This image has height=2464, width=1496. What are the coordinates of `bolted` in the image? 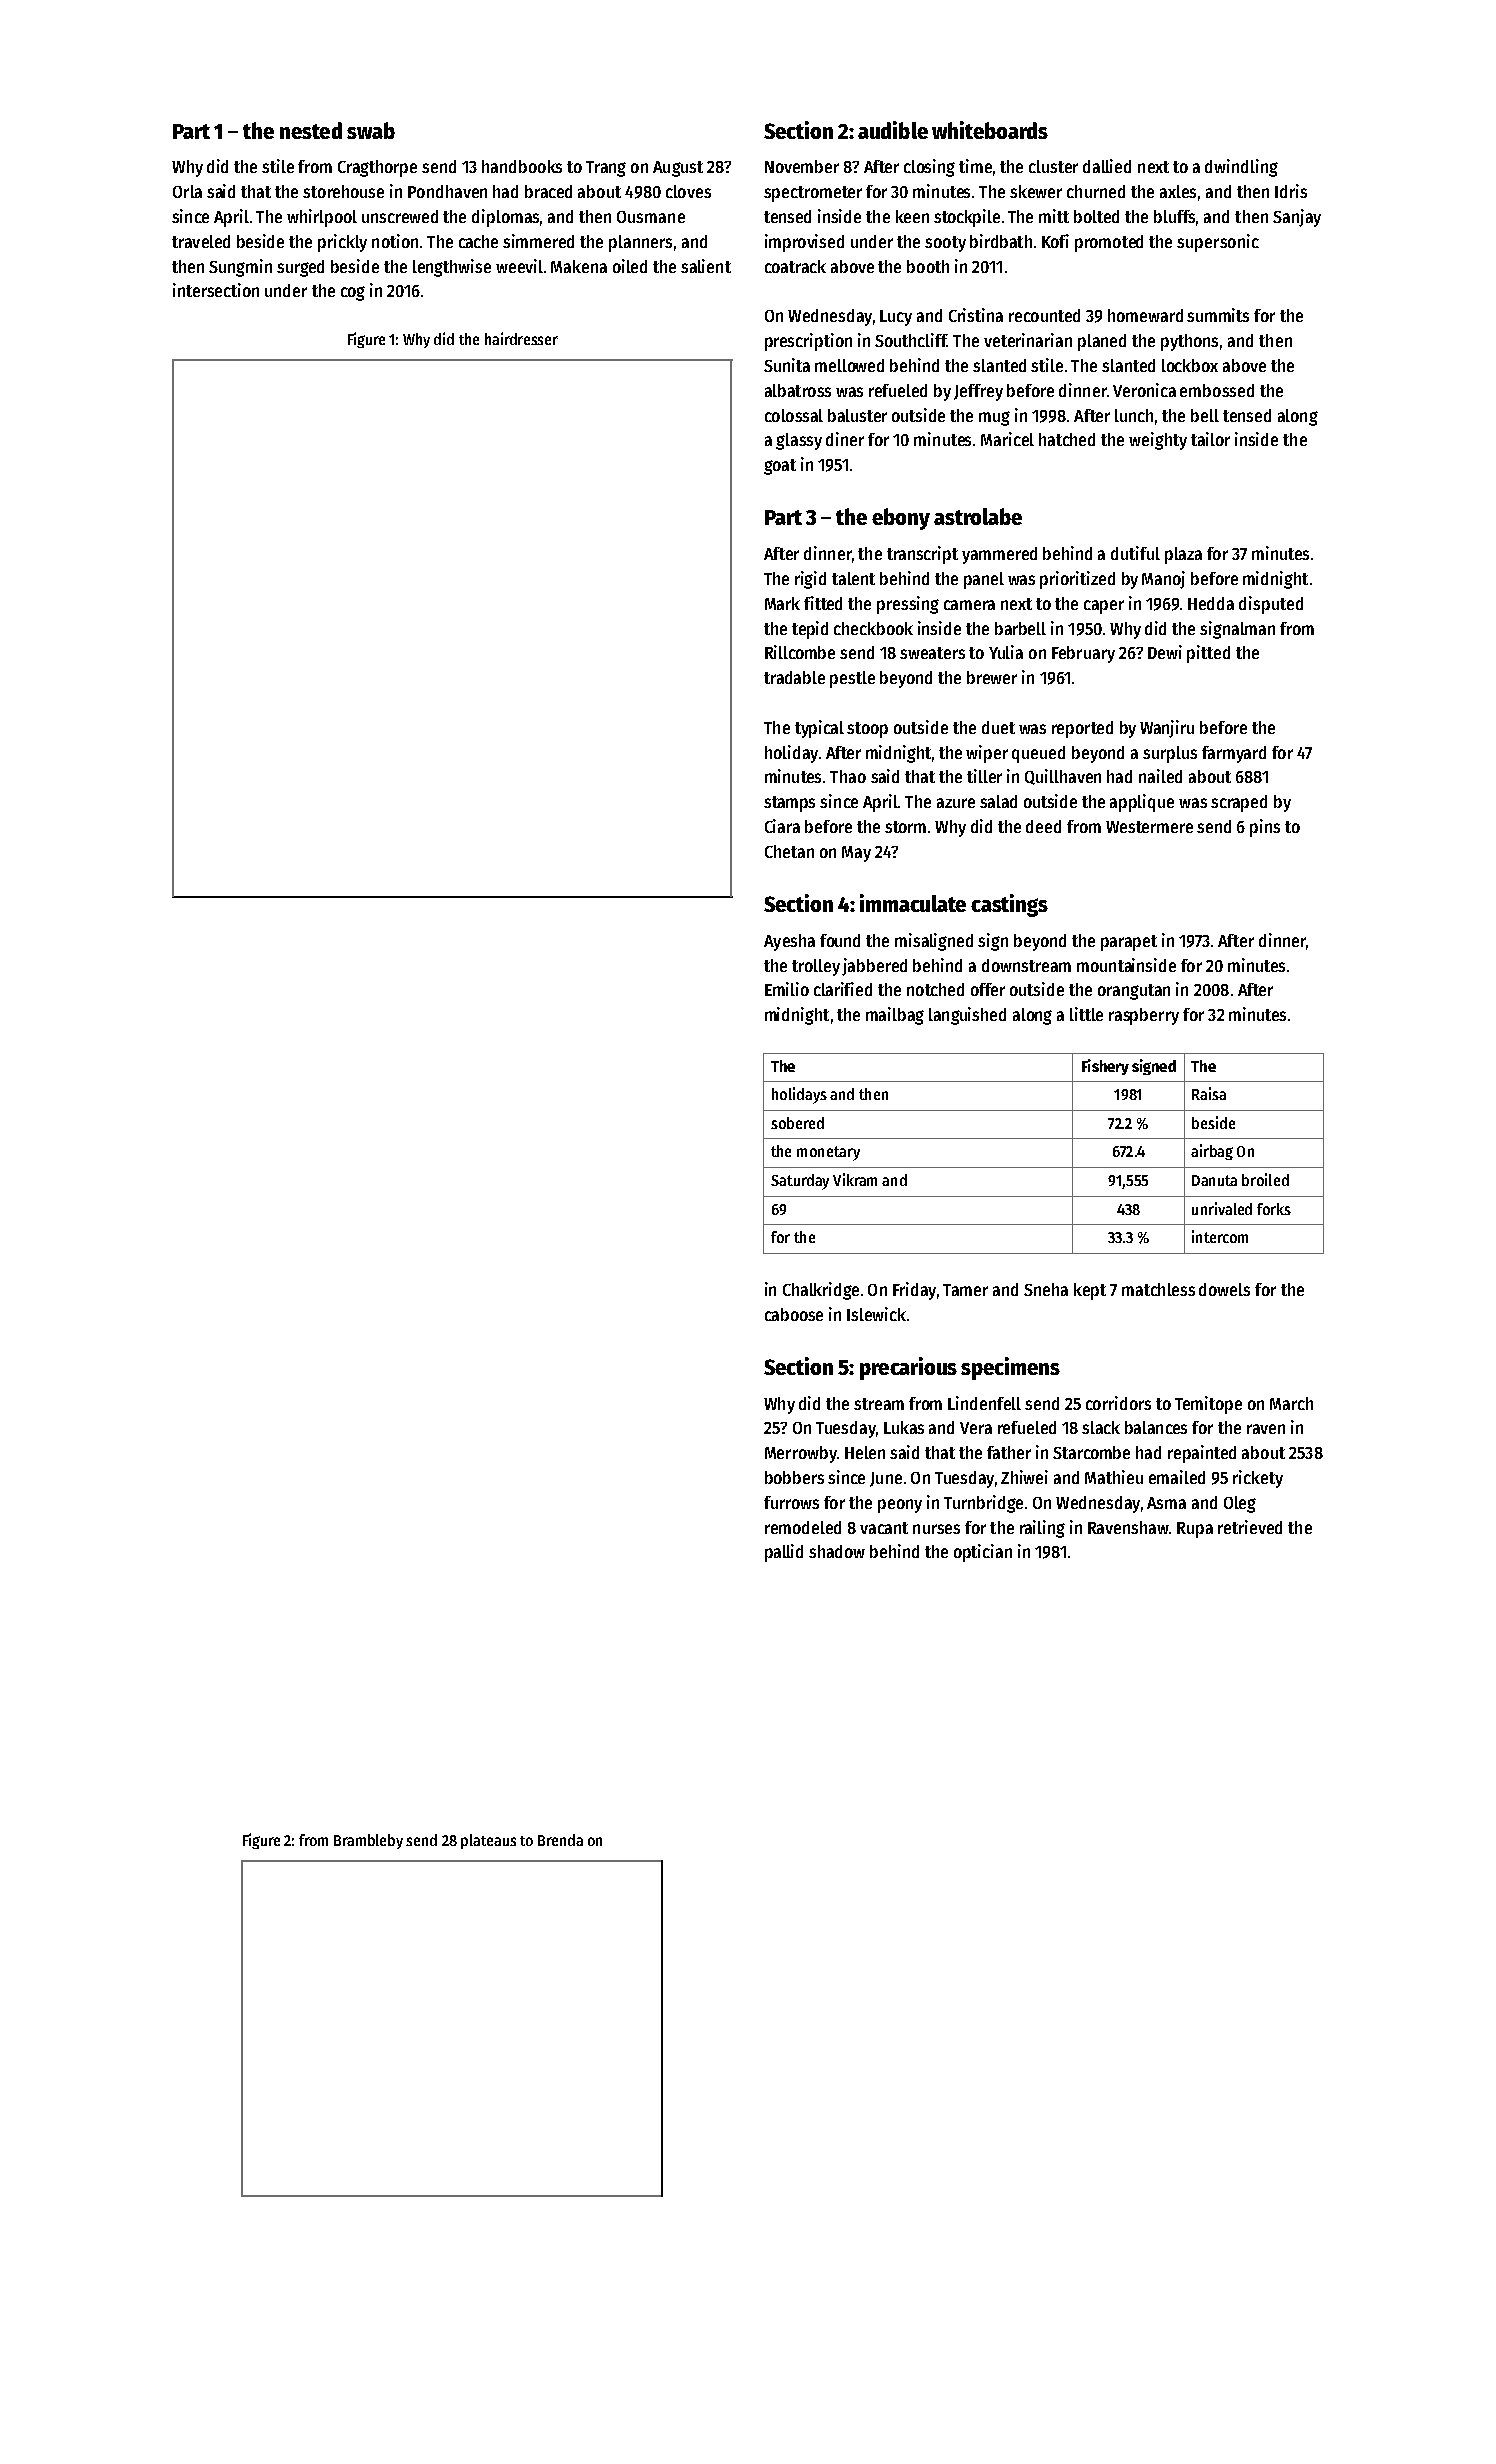 It's located at (1096, 216).
